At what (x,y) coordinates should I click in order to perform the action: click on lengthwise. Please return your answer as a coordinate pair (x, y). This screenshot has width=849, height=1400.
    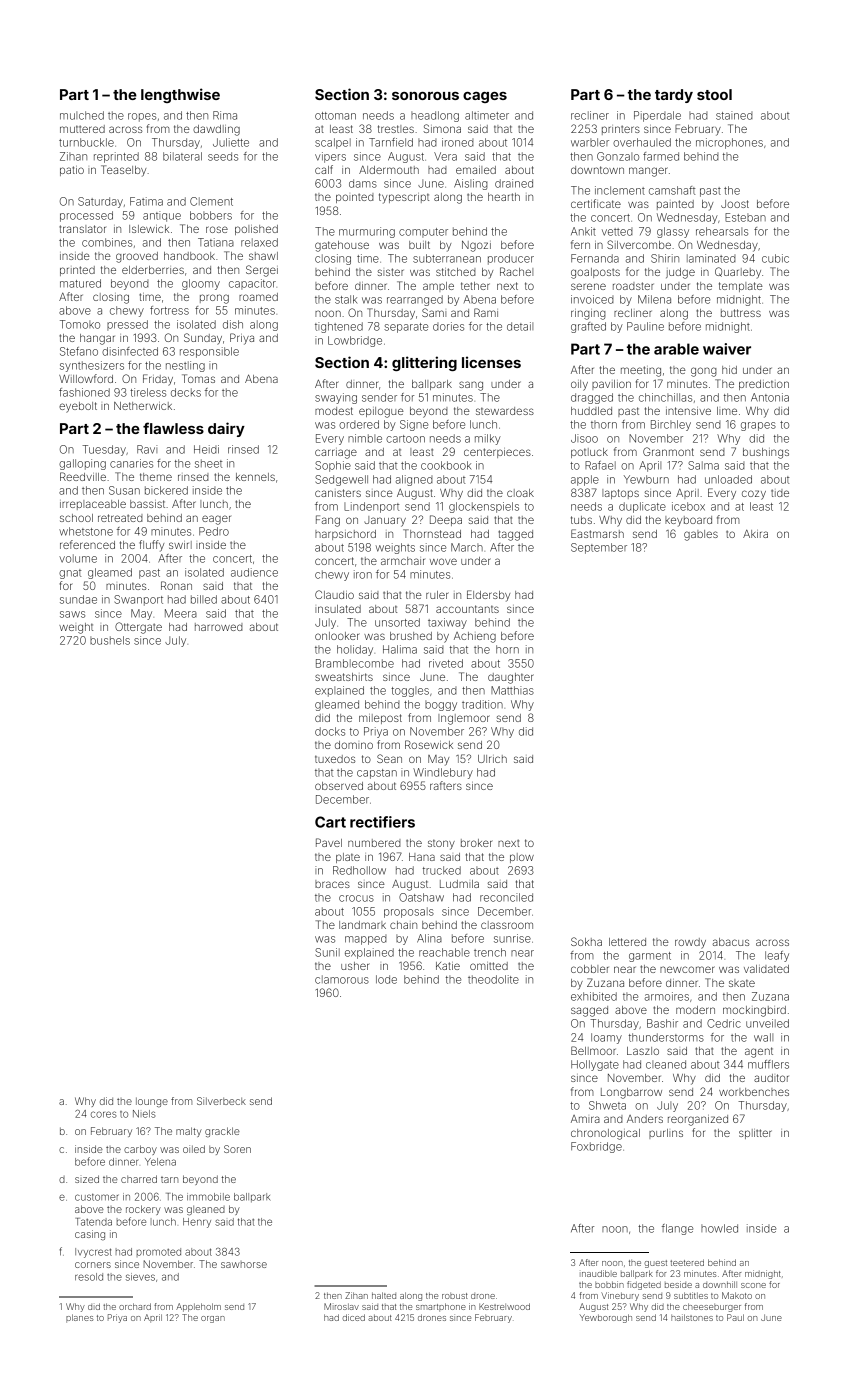
    Looking at the image, I should click on (180, 95).
